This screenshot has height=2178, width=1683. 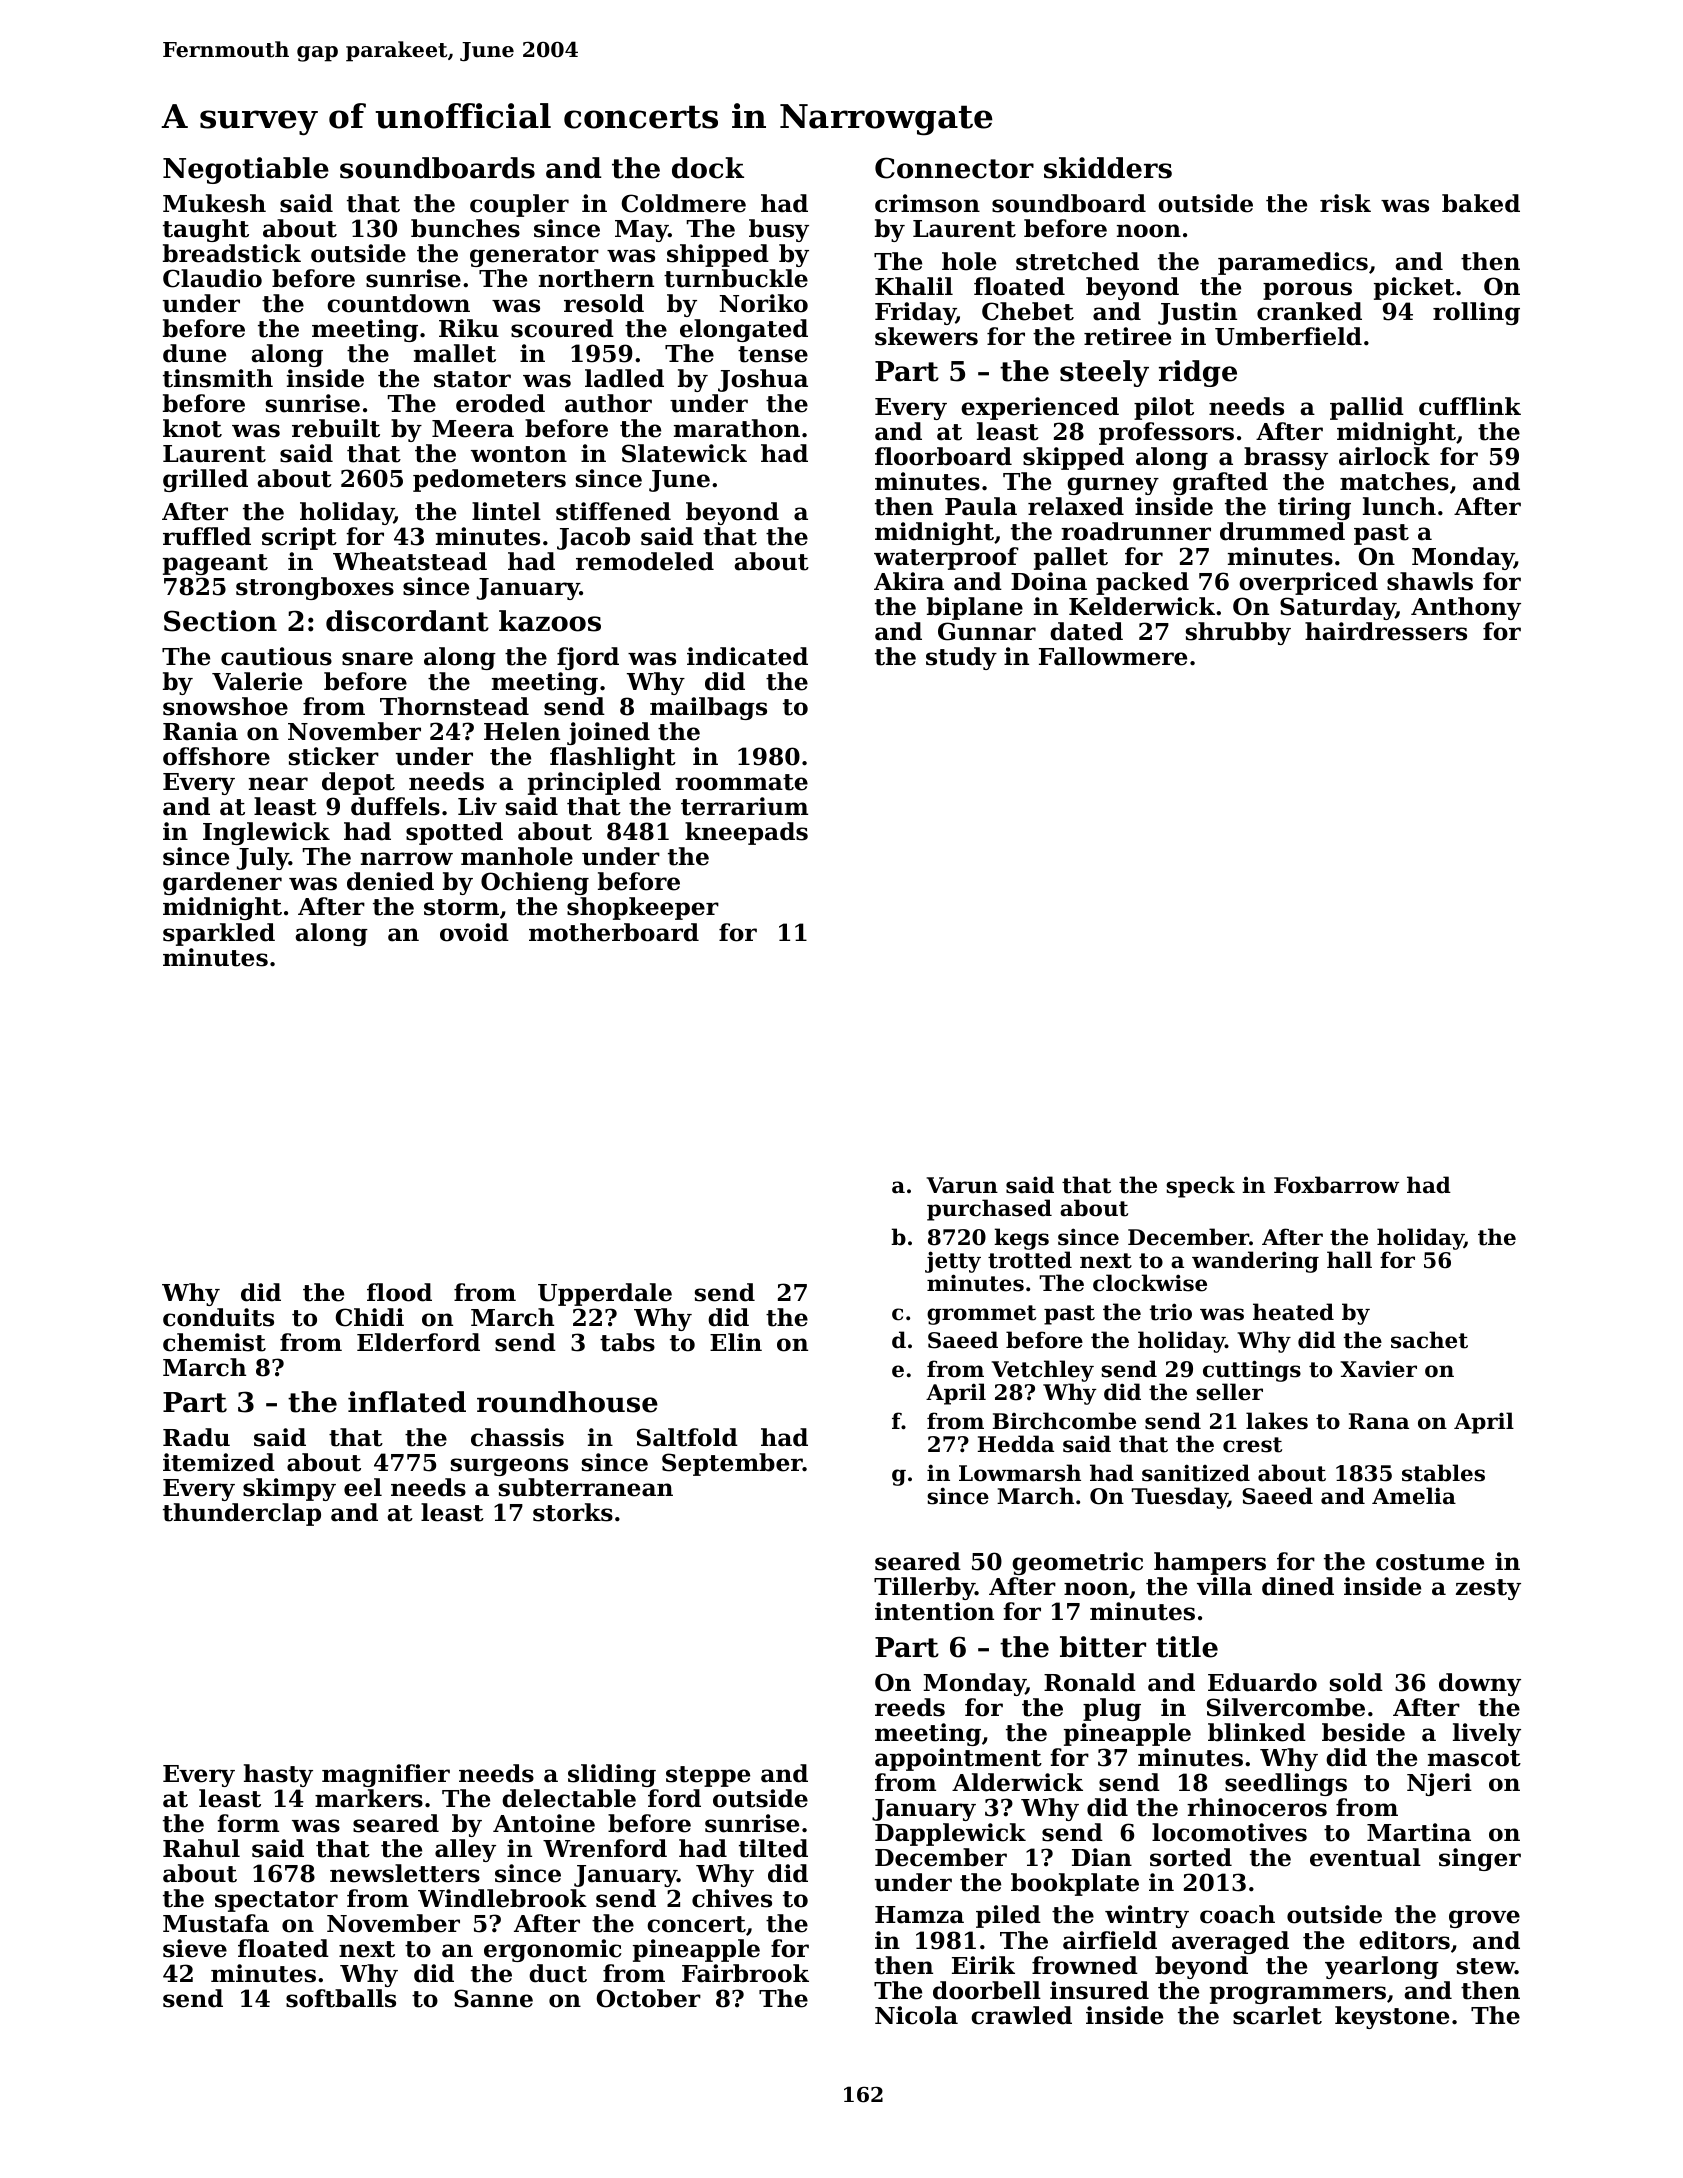 What do you see at coordinates (962, 1185) in the screenshot?
I see `Varun` at bounding box center [962, 1185].
